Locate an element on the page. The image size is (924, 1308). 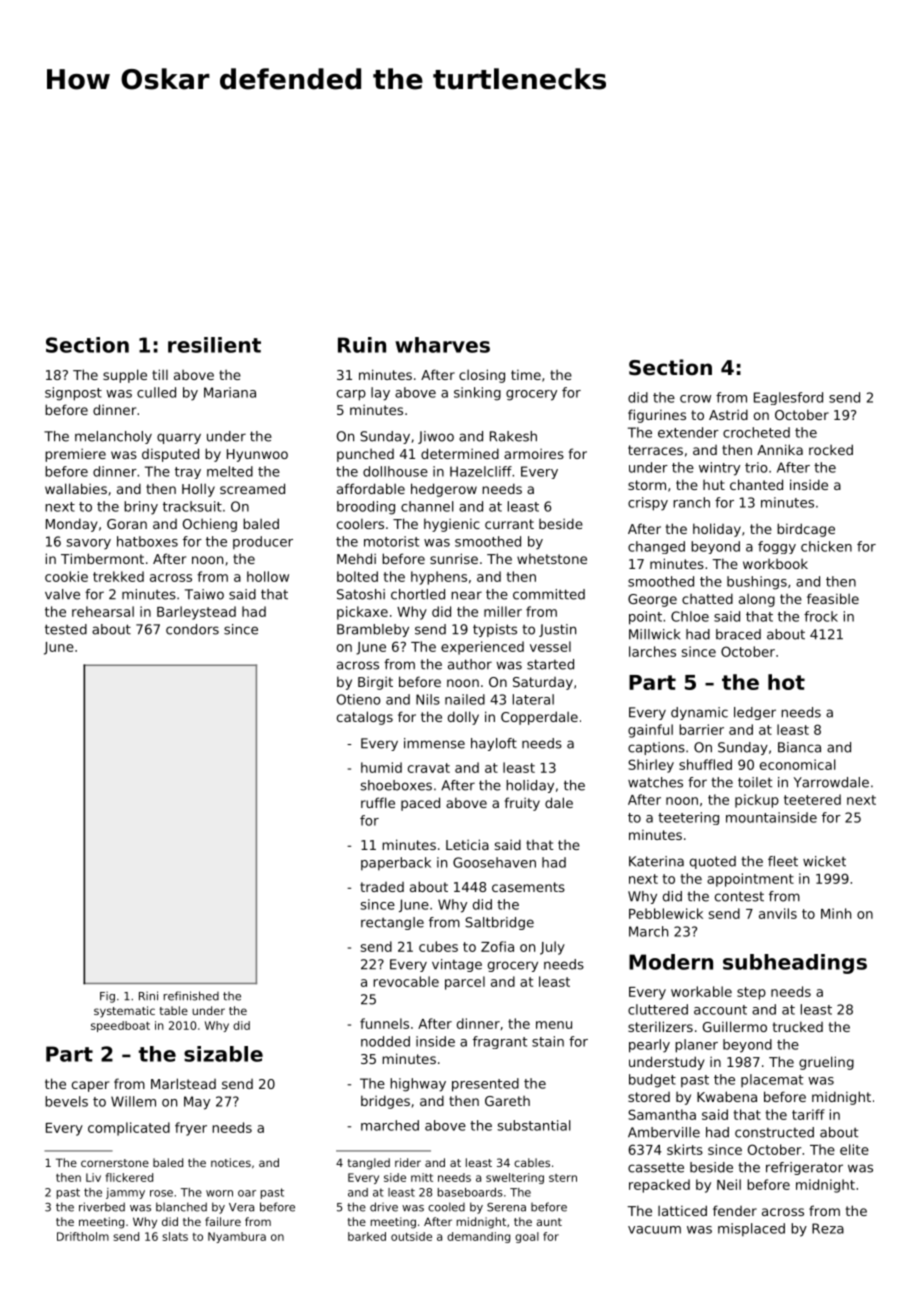
crow is located at coordinates (695, 399).
